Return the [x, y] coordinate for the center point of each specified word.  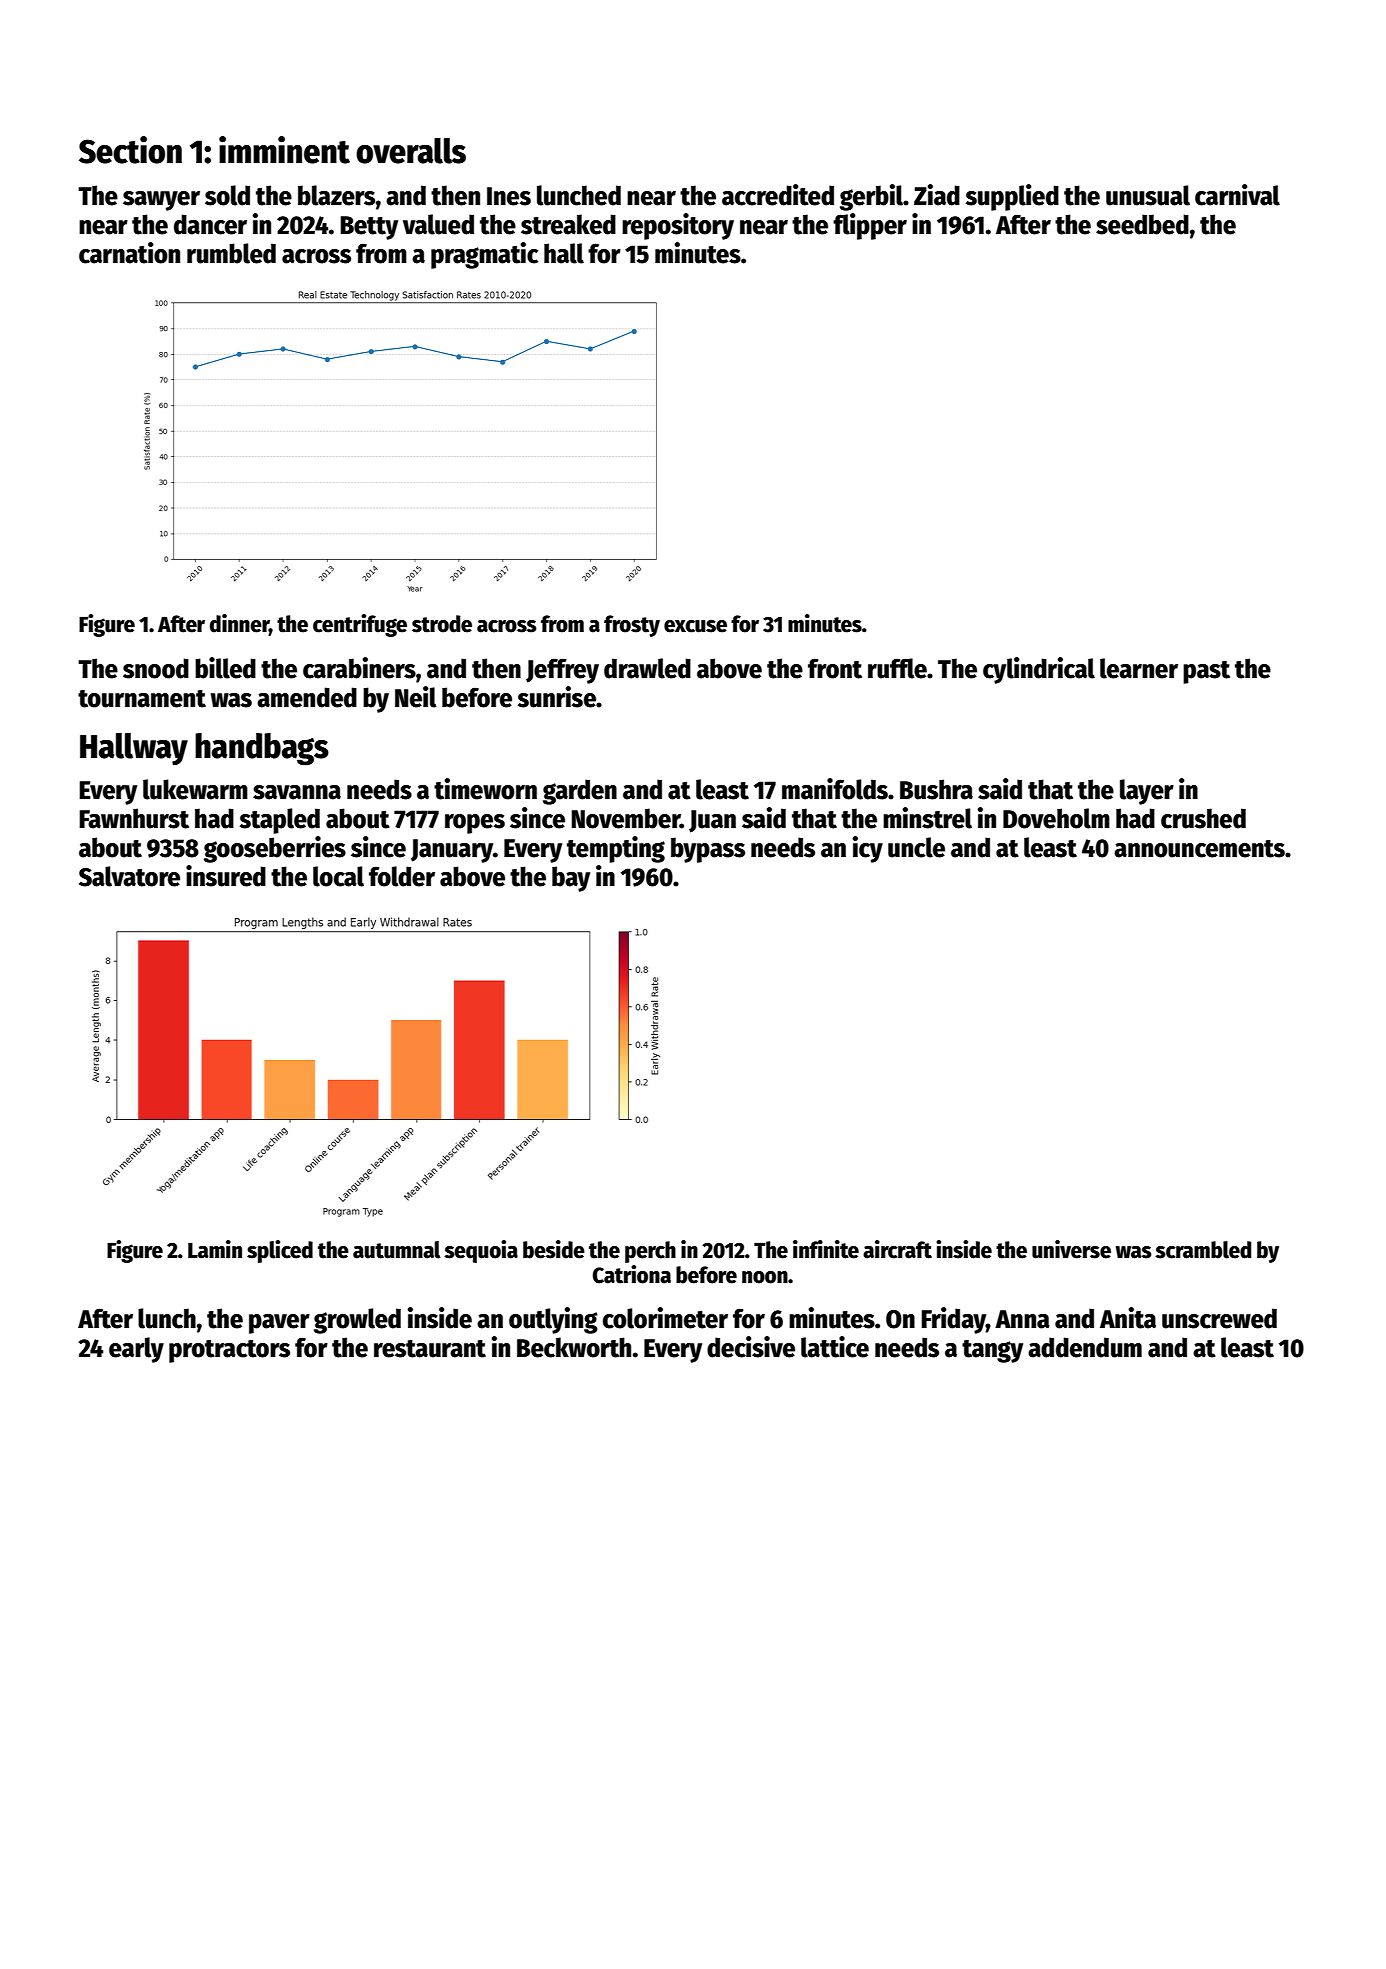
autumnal [397, 1250]
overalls [411, 151]
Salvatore [129, 876]
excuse [695, 626]
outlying [553, 1320]
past [1206, 672]
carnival [1237, 195]
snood [156, 668]
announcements [1199, 849]
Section [130, 150]
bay [571, 879]
